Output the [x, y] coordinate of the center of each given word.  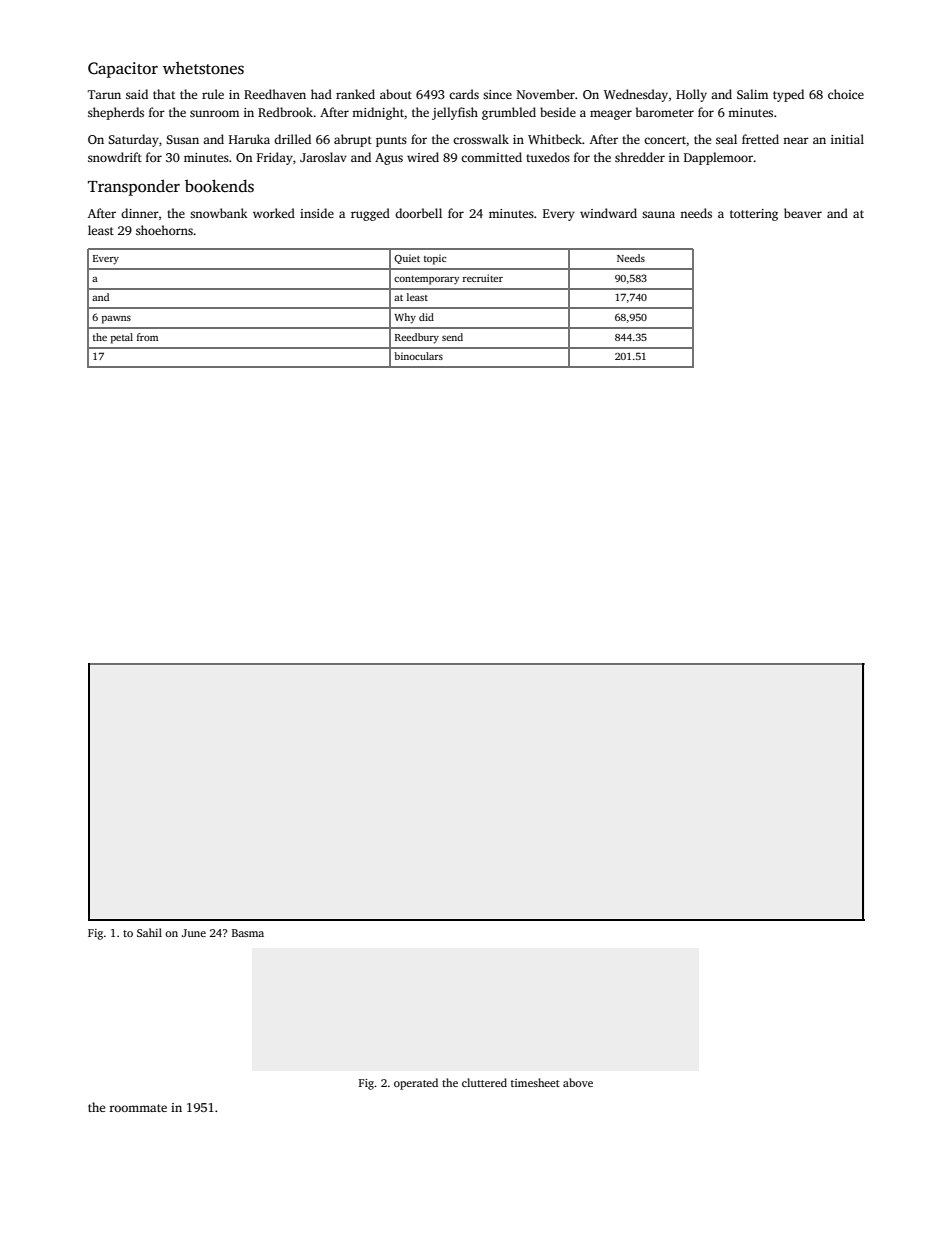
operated [416, 1084]
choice [846, 94]
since [497, 94]
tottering [754, 215]
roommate [138, 1108]
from [147, 337]
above [578, 1082]
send [452, 337]
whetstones [203, 68]
